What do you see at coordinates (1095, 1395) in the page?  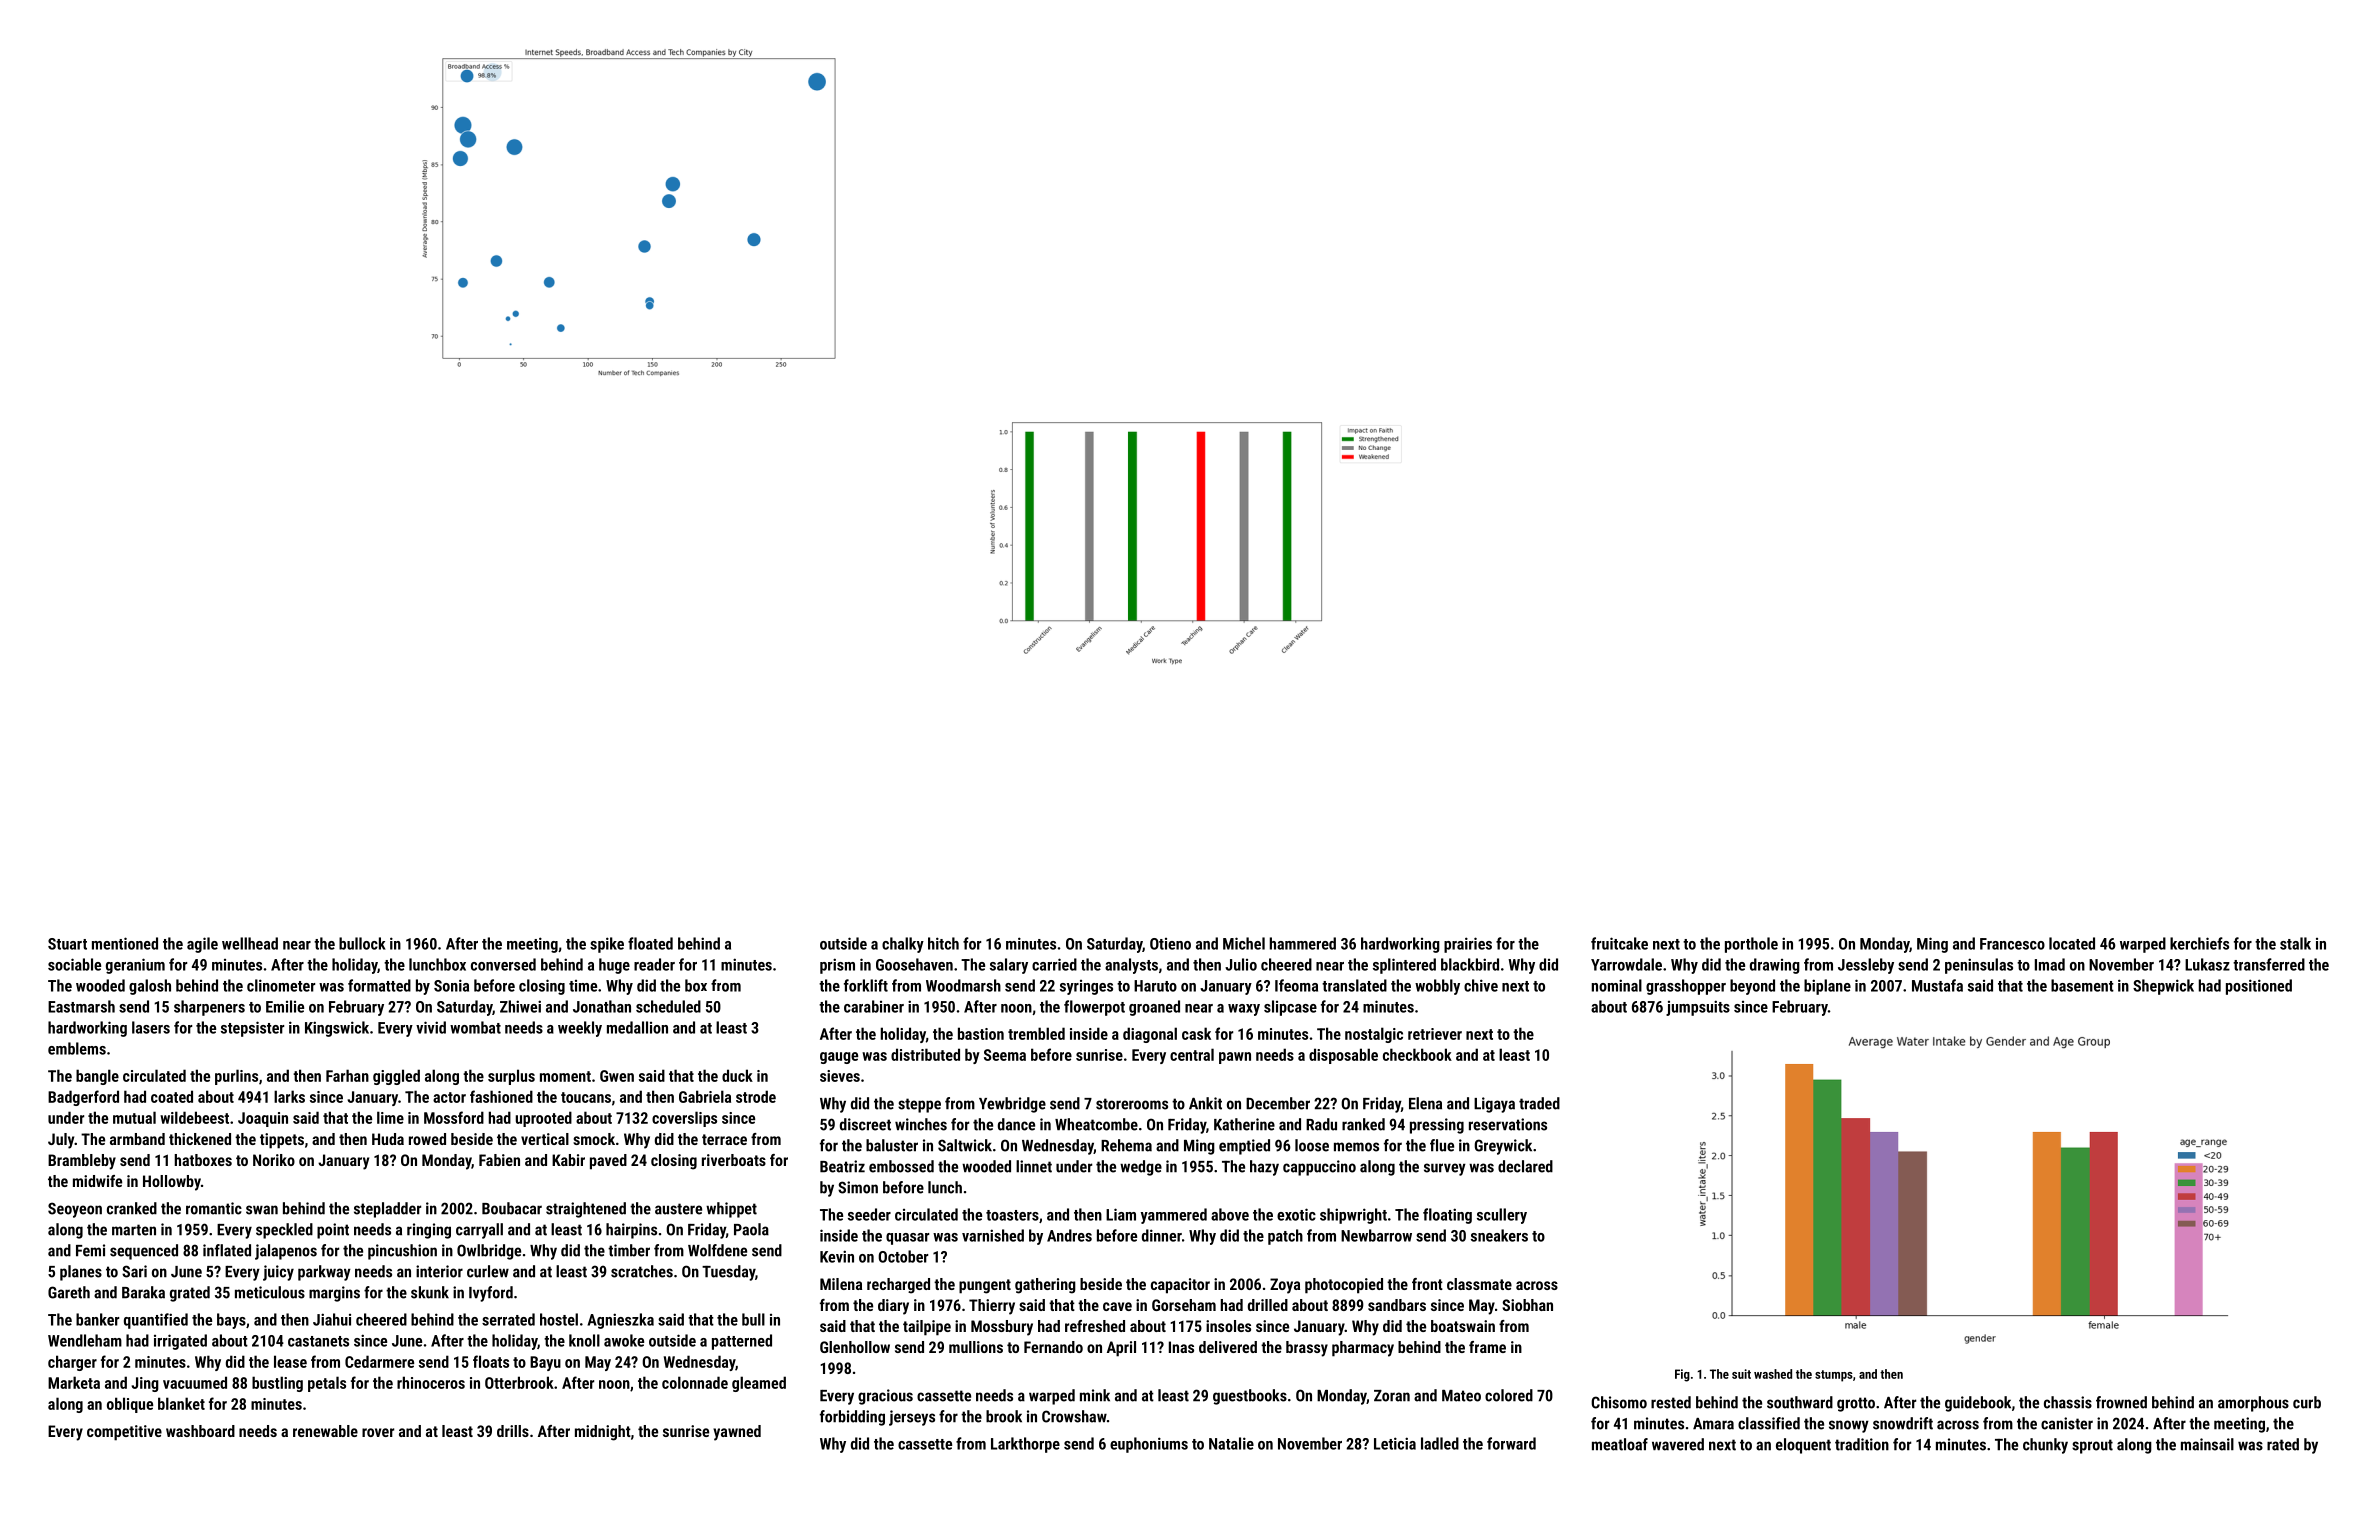 I see `mink` at bounding box center [1095, 1395].
